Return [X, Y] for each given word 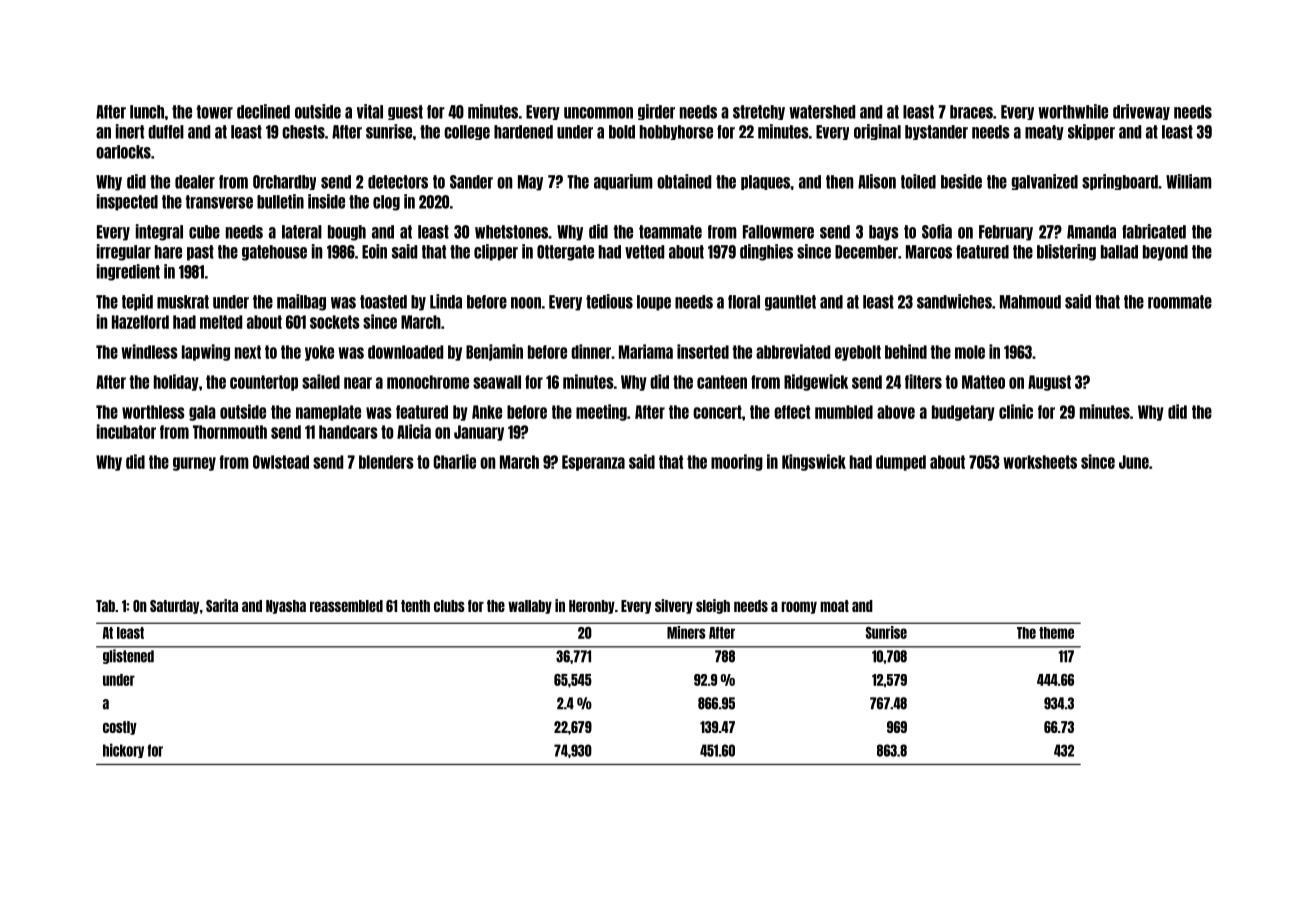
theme [1056, 633]
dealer [195, 182]
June [1134, 462]
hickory [123, 750]
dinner [591, 351]
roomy [799, 607]
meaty [1044, 132]
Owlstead [281, 462]
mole [970, 352]
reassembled [346, 606]
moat [834, 606]
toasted [383, 302]
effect [792, 412]
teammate [670, 232]
